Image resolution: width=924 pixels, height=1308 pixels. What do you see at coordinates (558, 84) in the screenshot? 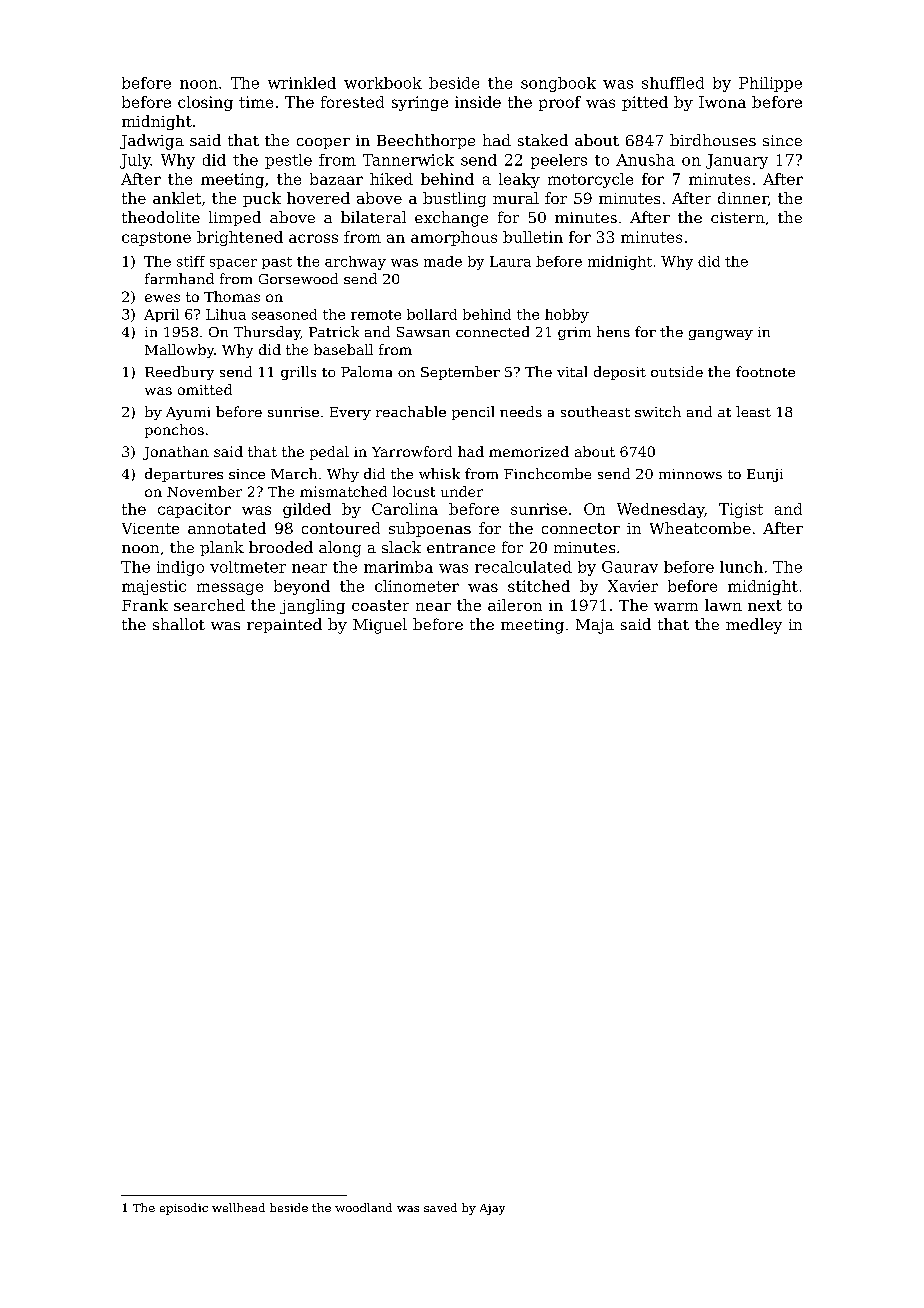
I see `songbook` at bounding box center [558, 84].
